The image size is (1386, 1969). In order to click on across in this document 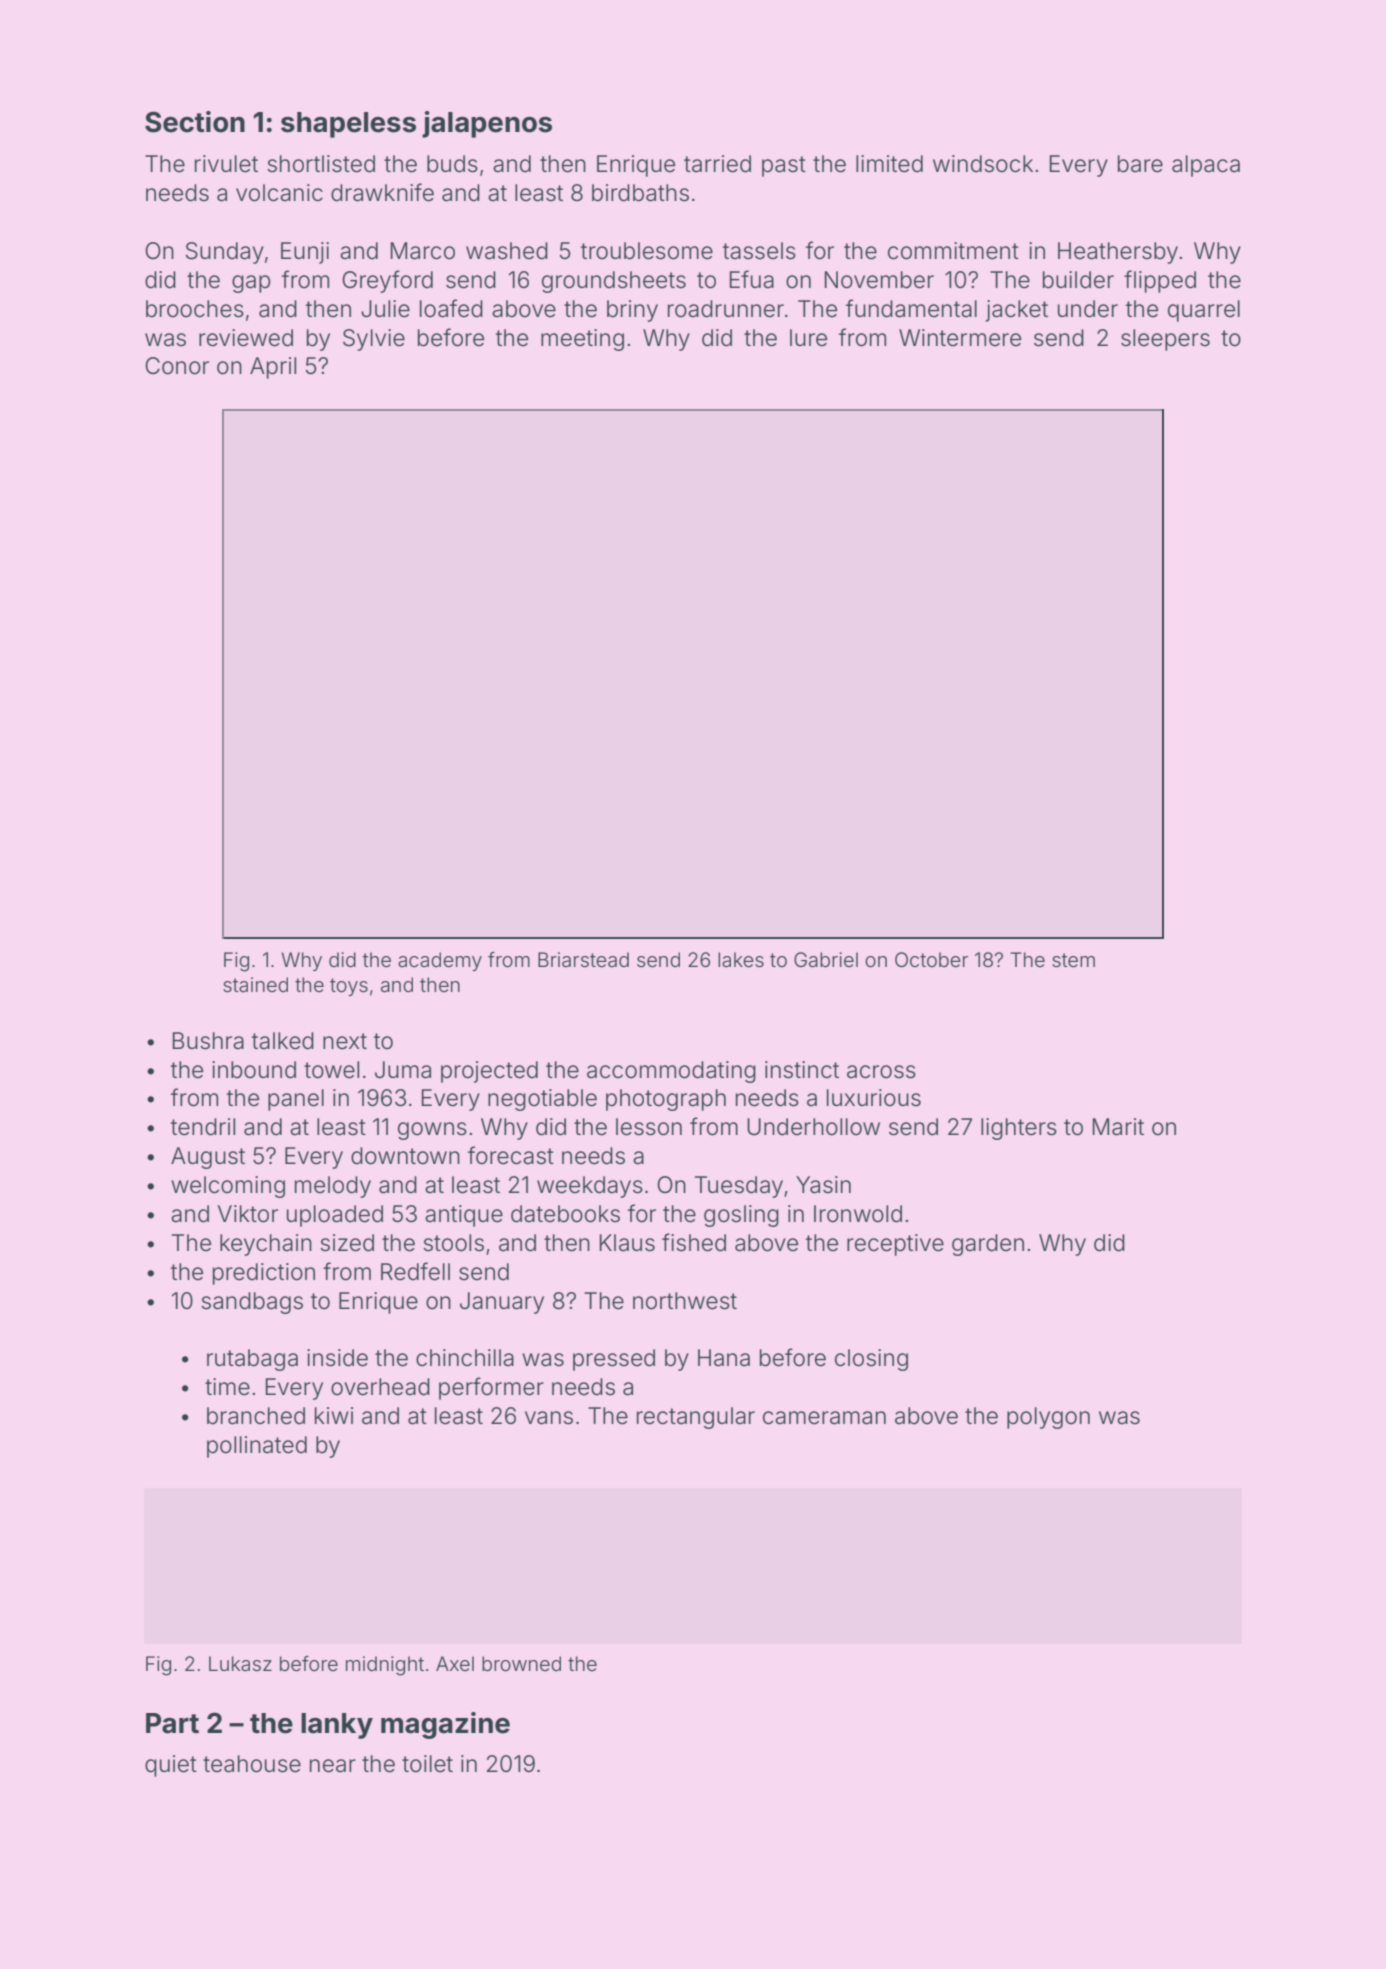, I will do `click(881, 1072)`.
